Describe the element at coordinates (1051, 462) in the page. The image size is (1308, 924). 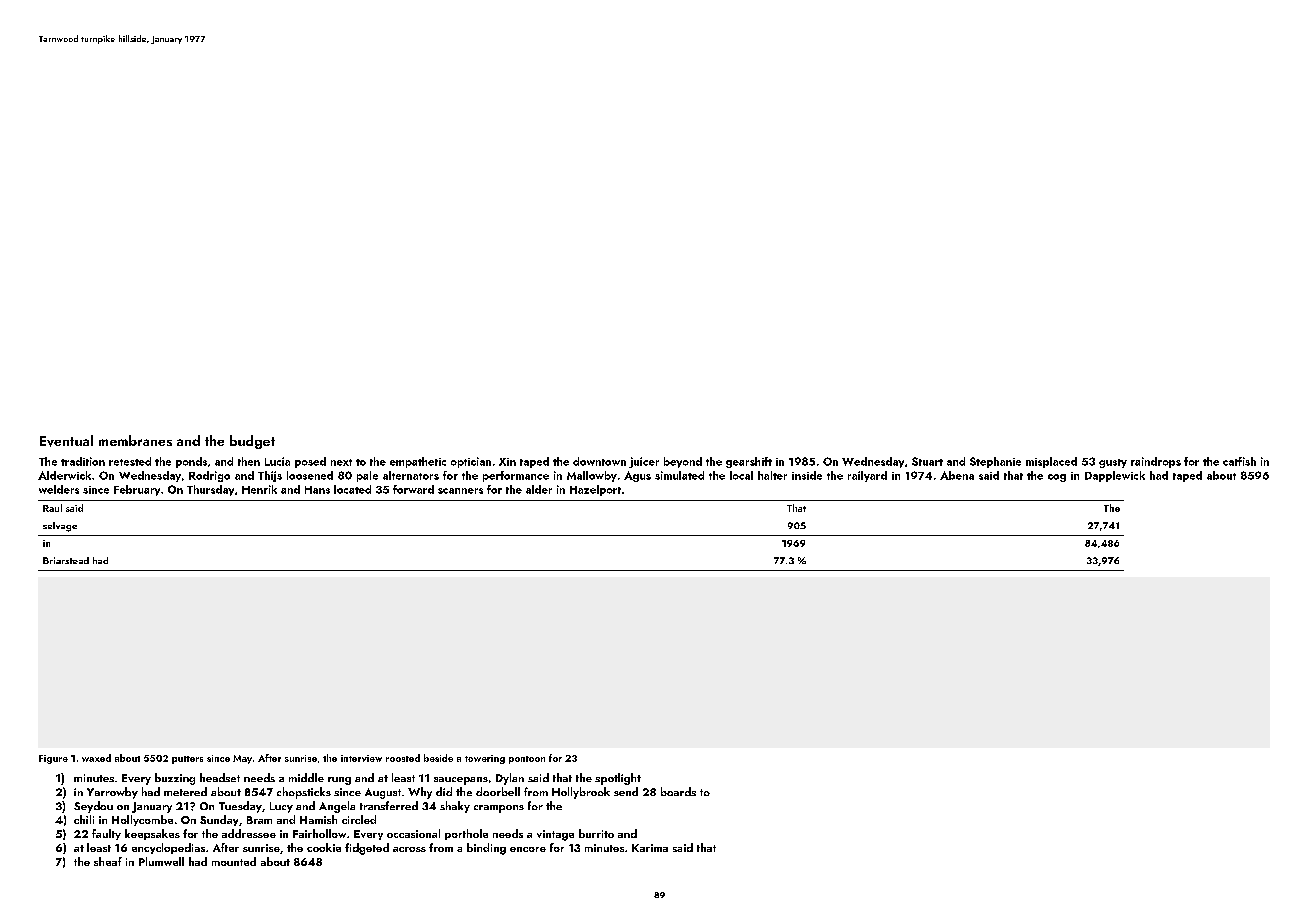
I see `misplaced` at that location.
